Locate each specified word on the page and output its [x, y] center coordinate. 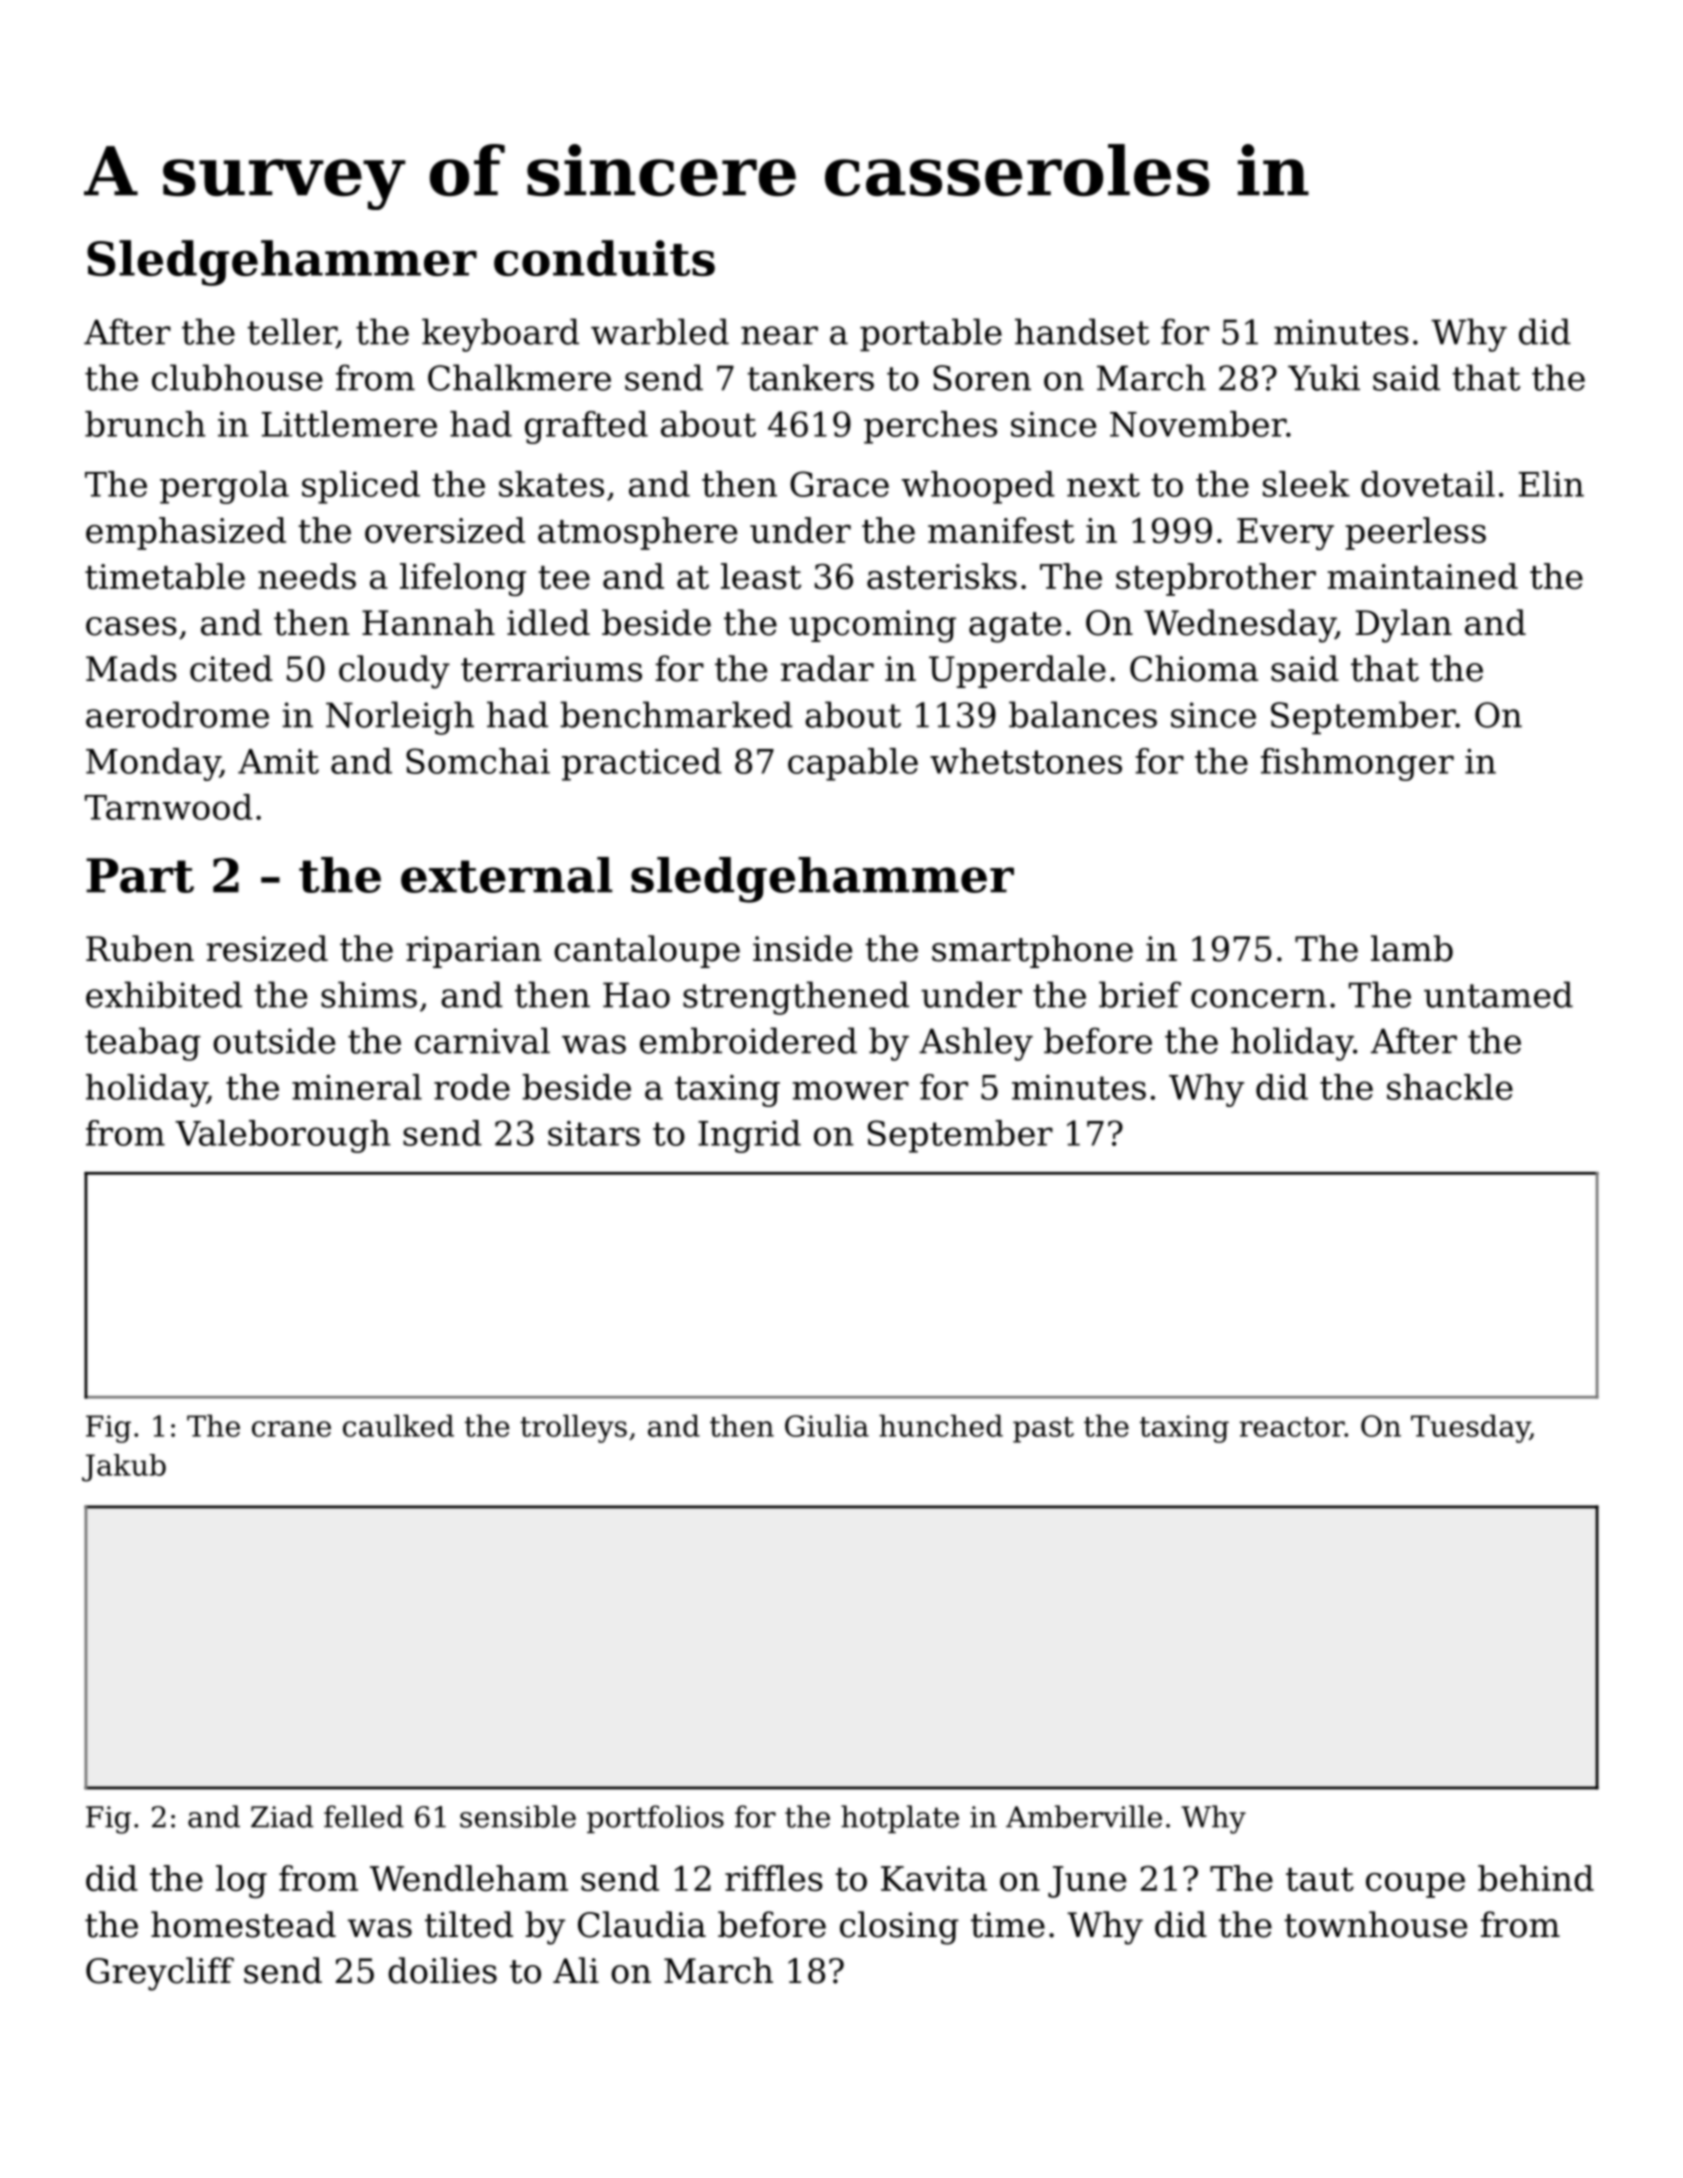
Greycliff [160, 1974]
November [1198, 424]
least [761, 576]
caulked [398, 1425]
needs [307, 576]
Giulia [827, 1425]
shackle [1450, 1087]
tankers [810, 377]
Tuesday [1470, 1428]
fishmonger [1357, 764]
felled [364, 1816]
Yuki [1324, 377]
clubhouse [237, 377]
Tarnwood [169, 807]
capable [853, 764]
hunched [941, 1425]
